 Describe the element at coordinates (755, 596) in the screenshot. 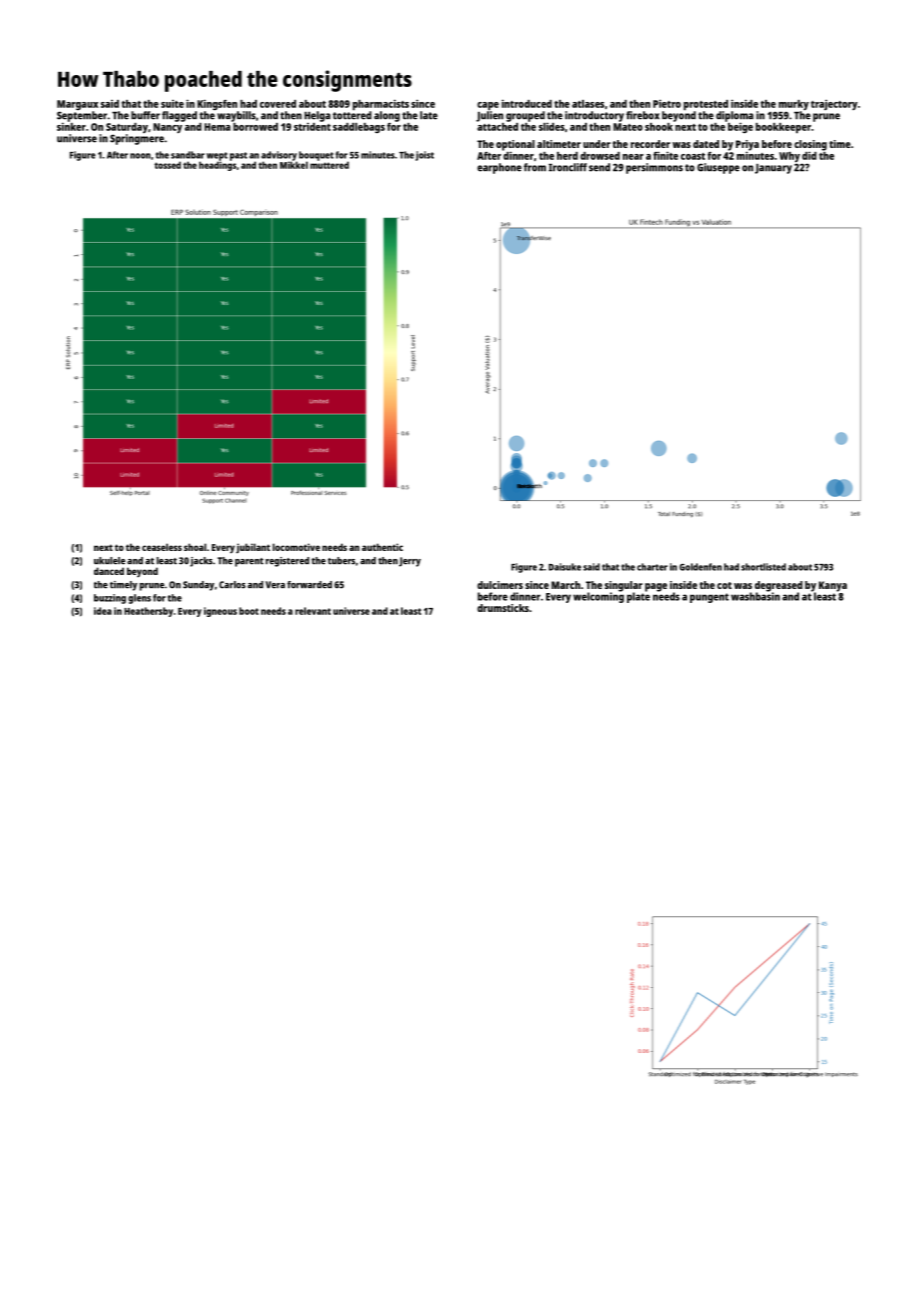

I see `washbasin` at that location.
